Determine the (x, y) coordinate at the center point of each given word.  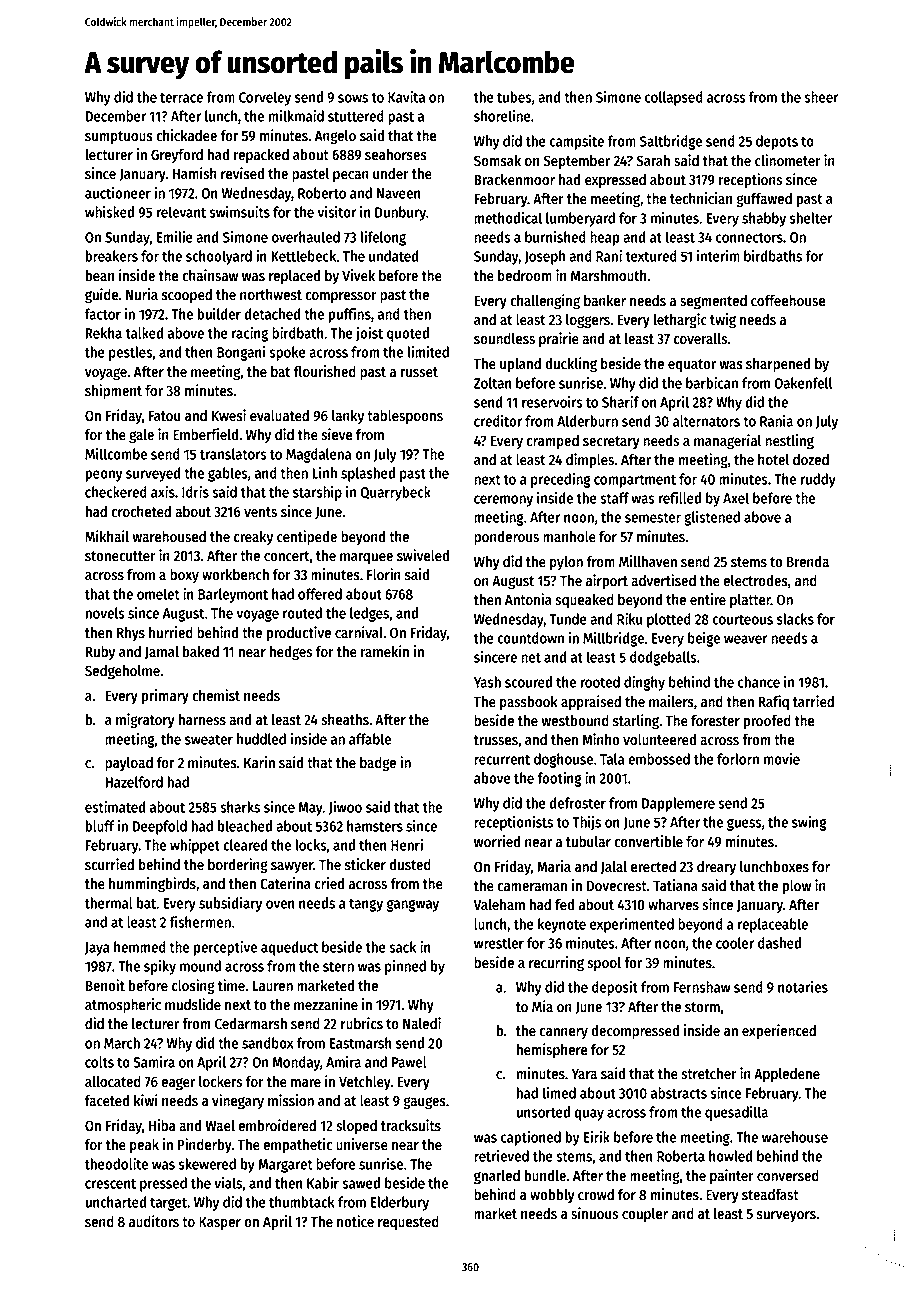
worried (497, 841)
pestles (130, 353)
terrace (181, 97)
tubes (514, 97)
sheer (821, 97)
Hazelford (134, 782)
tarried (813, 701)
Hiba (162, 1125)
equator (692, 365)
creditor (498, 421)
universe (362, 1144)
